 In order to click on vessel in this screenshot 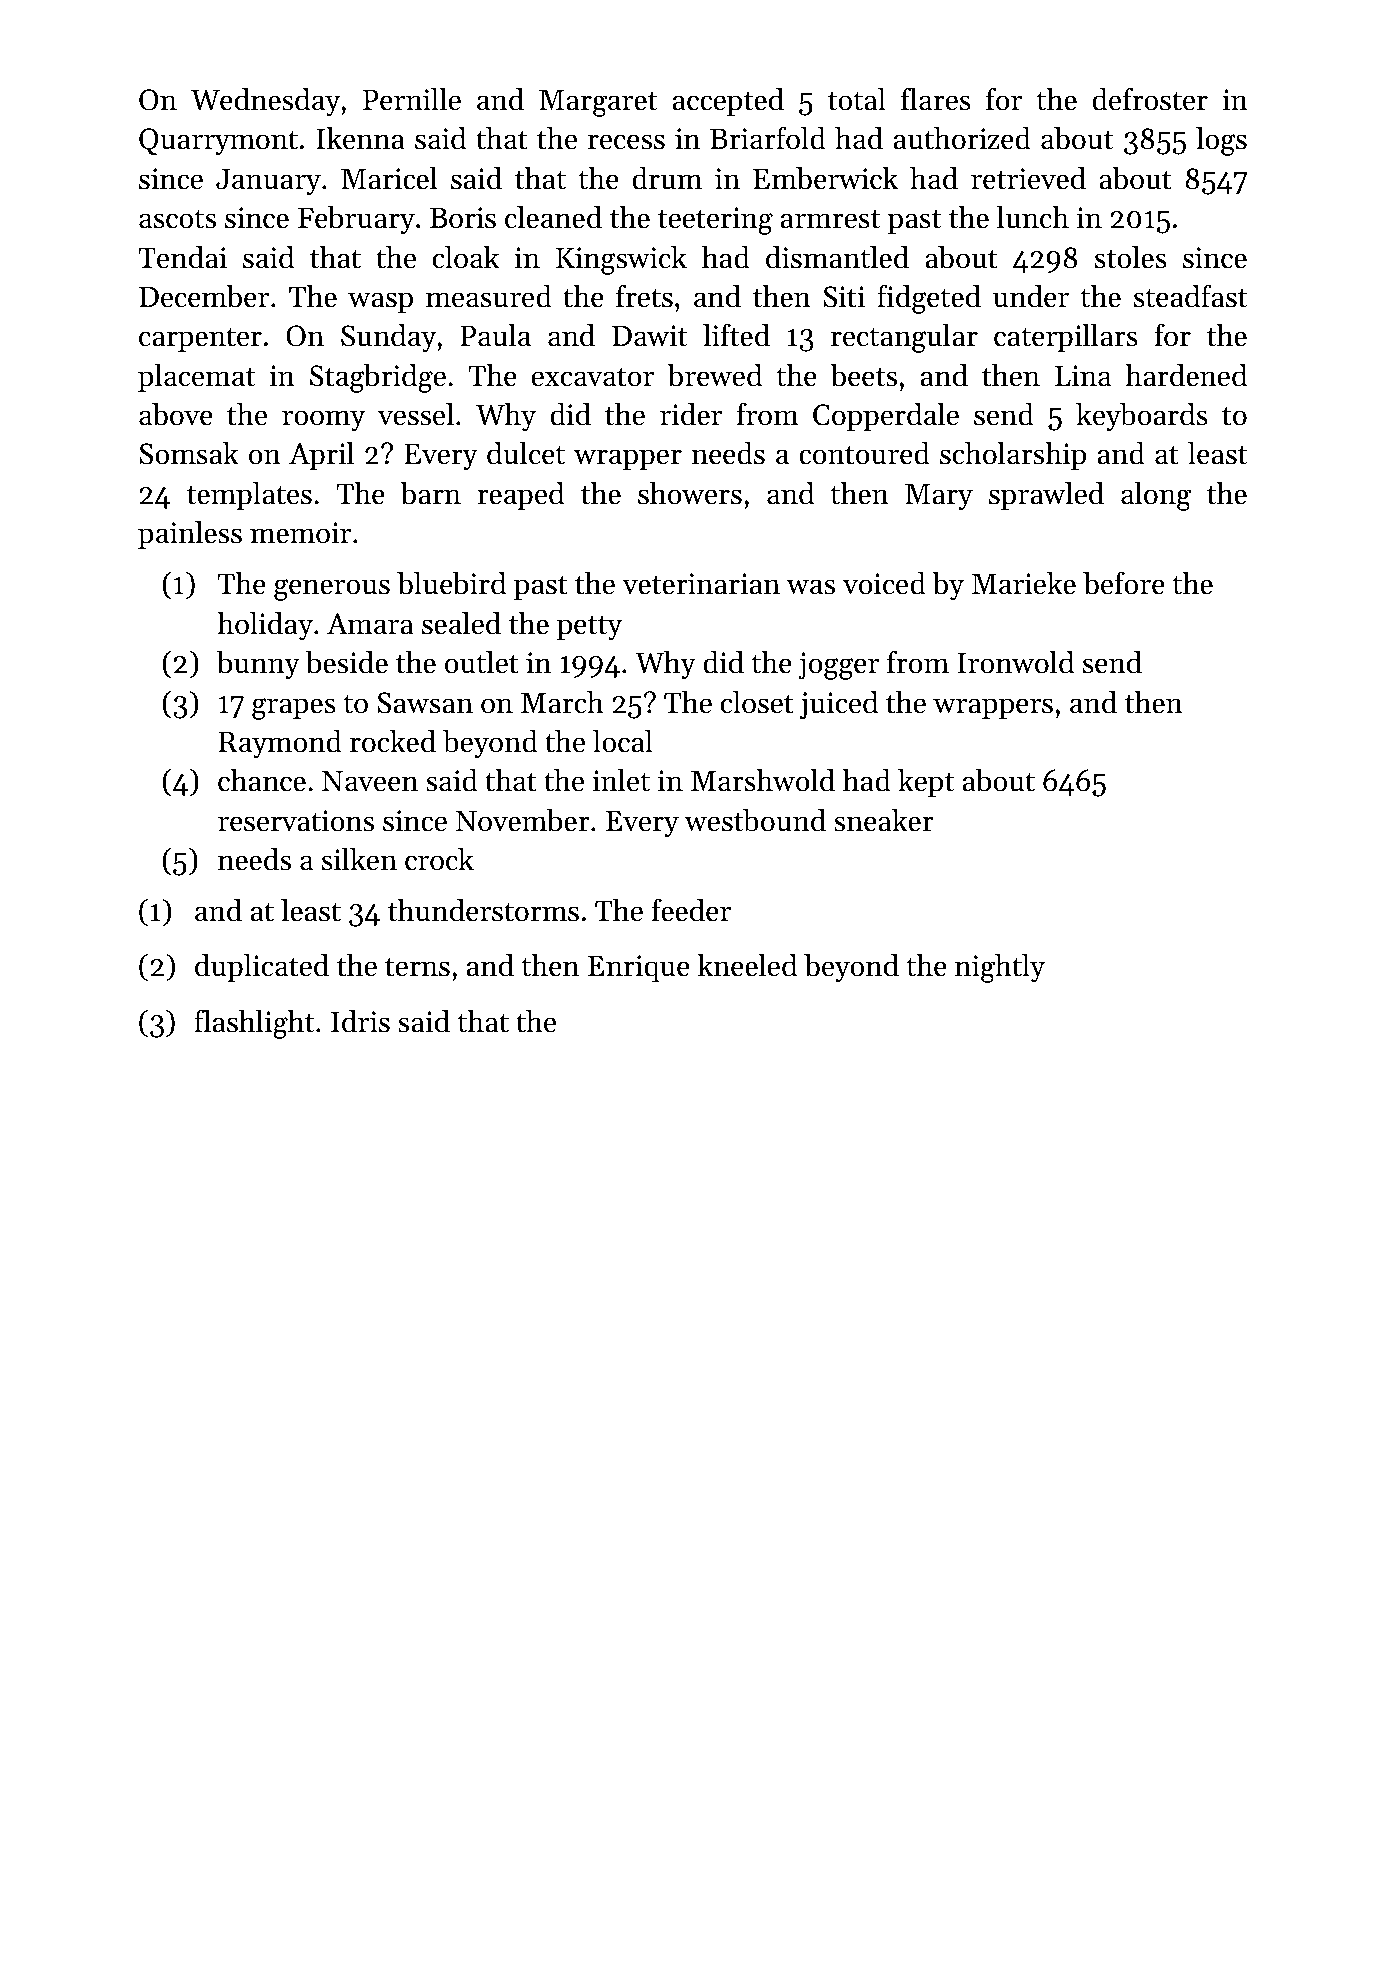, I will do `click(416, 414)`.
